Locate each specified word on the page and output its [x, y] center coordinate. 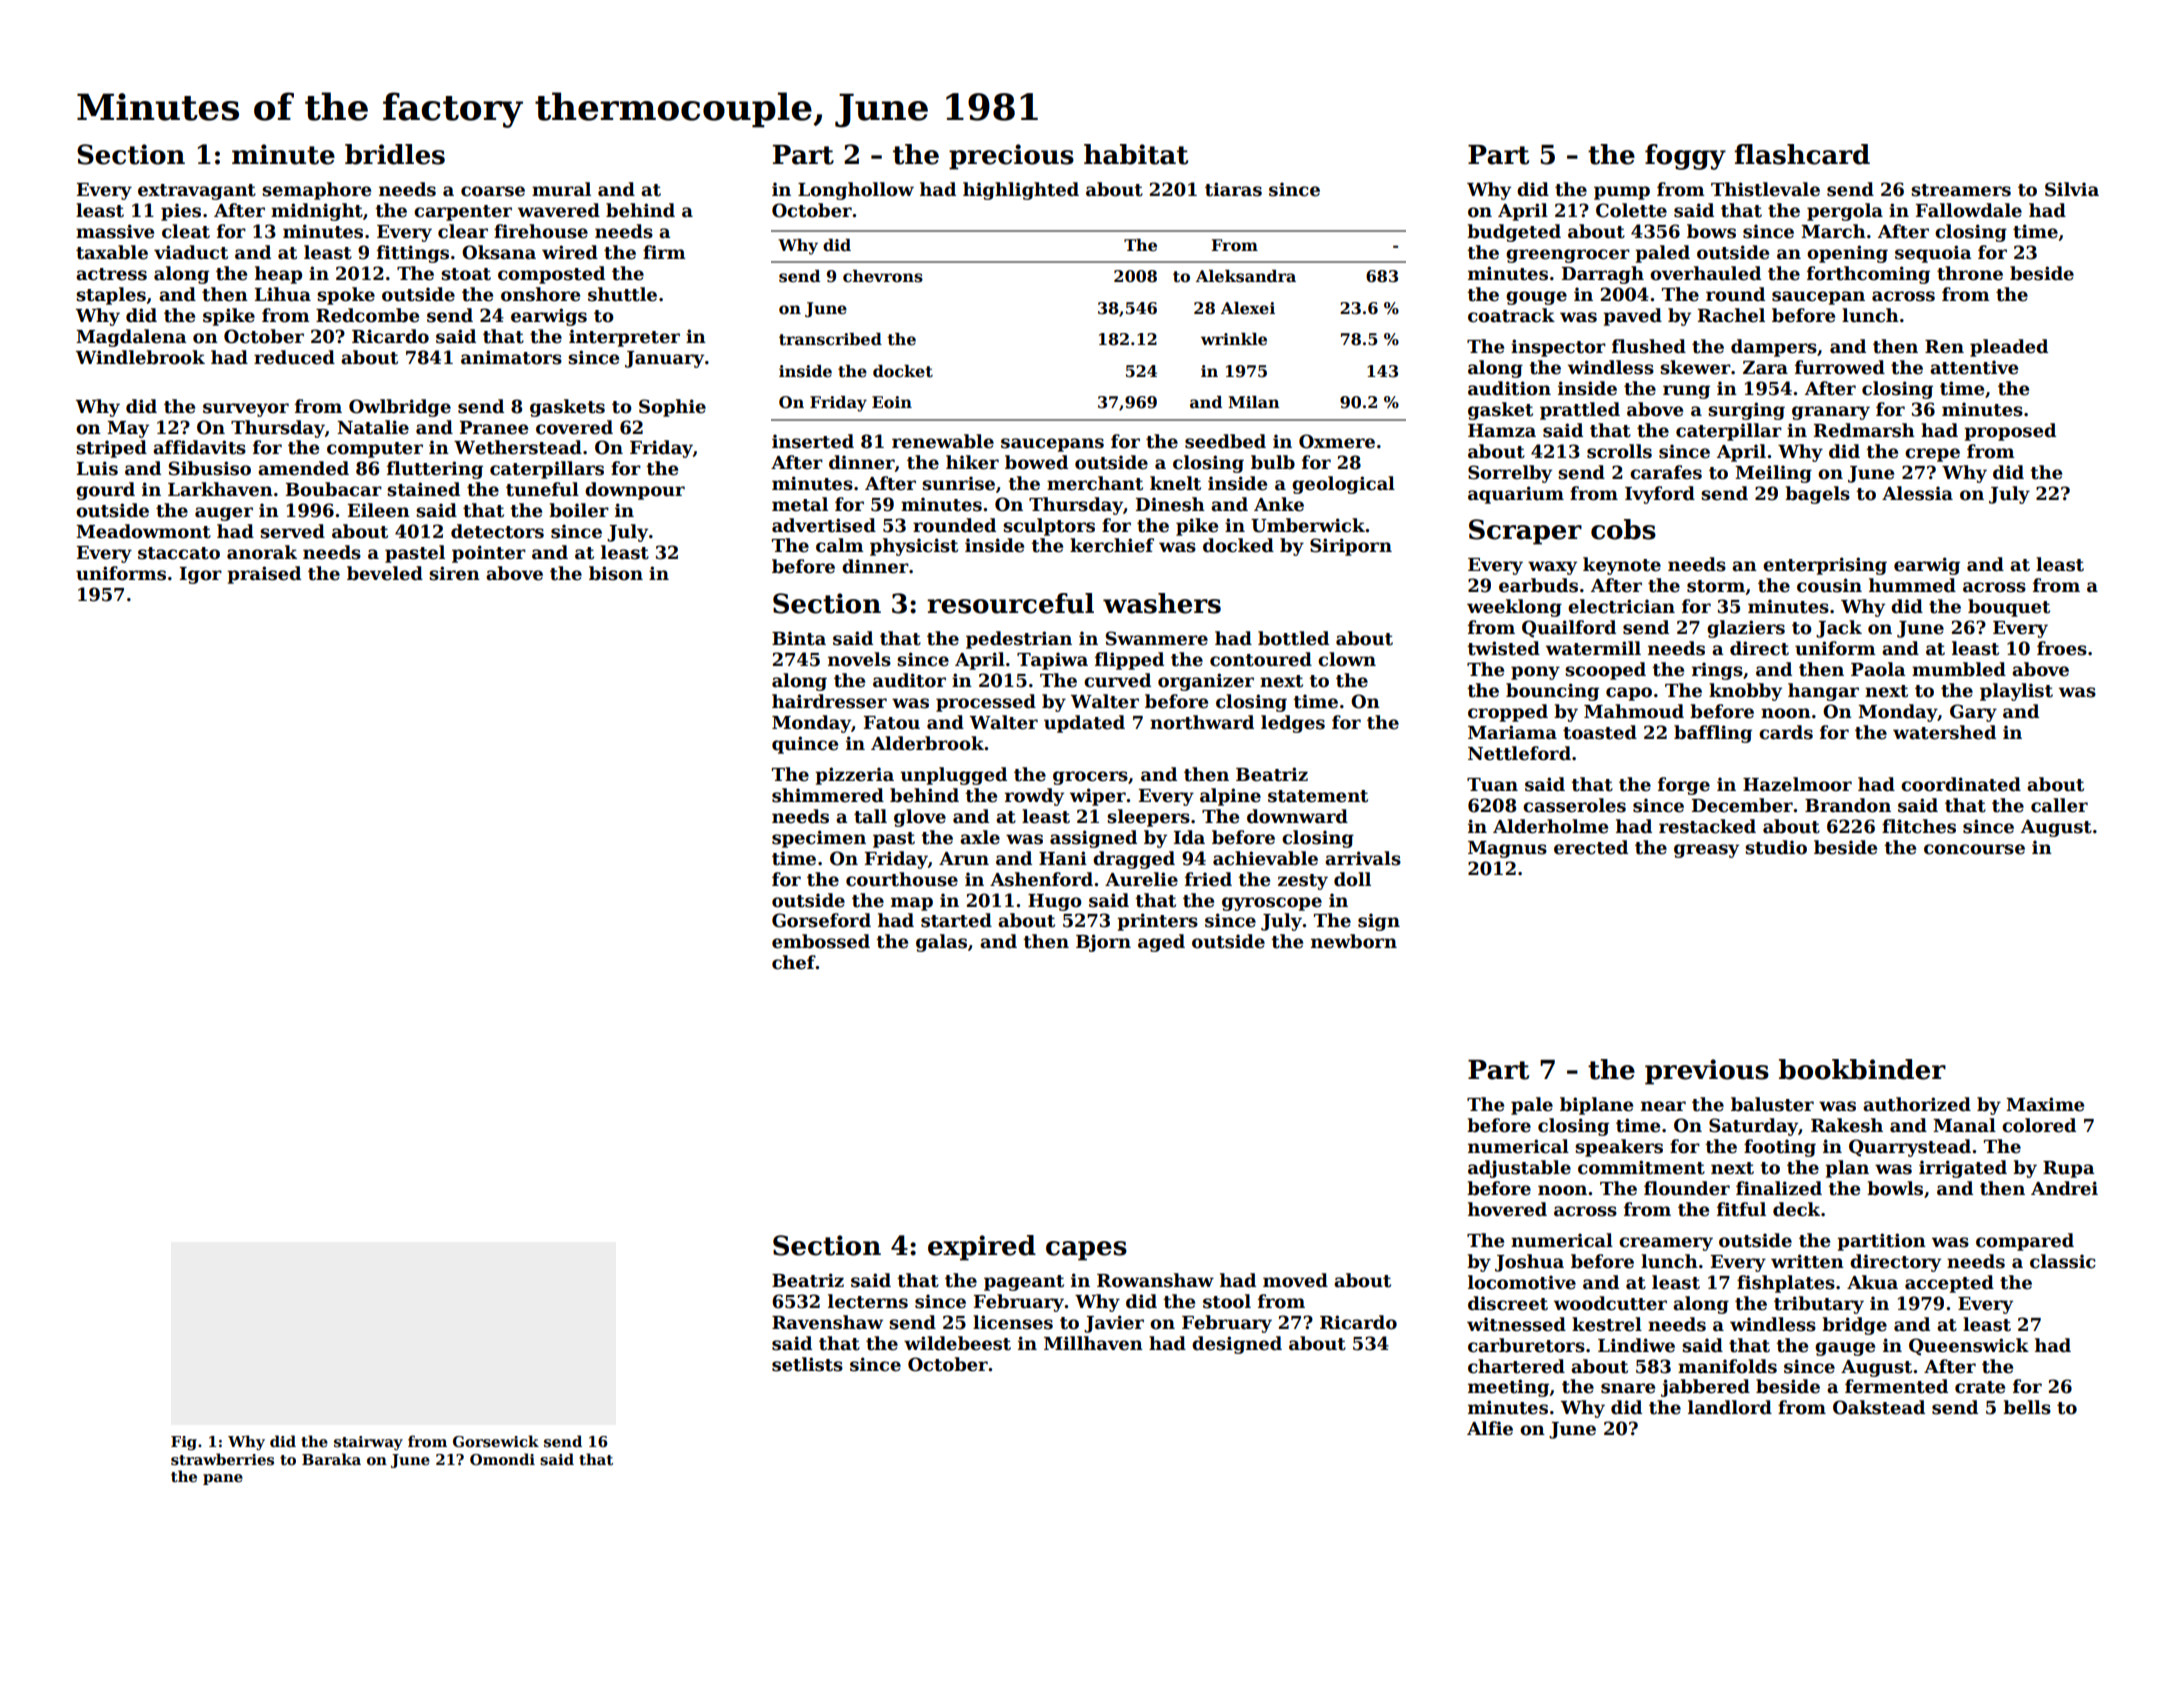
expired [982, 1248]
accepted [1949, 1284]
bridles [395, 154]
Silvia [2072, 189]
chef [794, 962]
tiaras [1233, 189]
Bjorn [1103, 943]
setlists [807, 1364]
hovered [1507, 1209]
